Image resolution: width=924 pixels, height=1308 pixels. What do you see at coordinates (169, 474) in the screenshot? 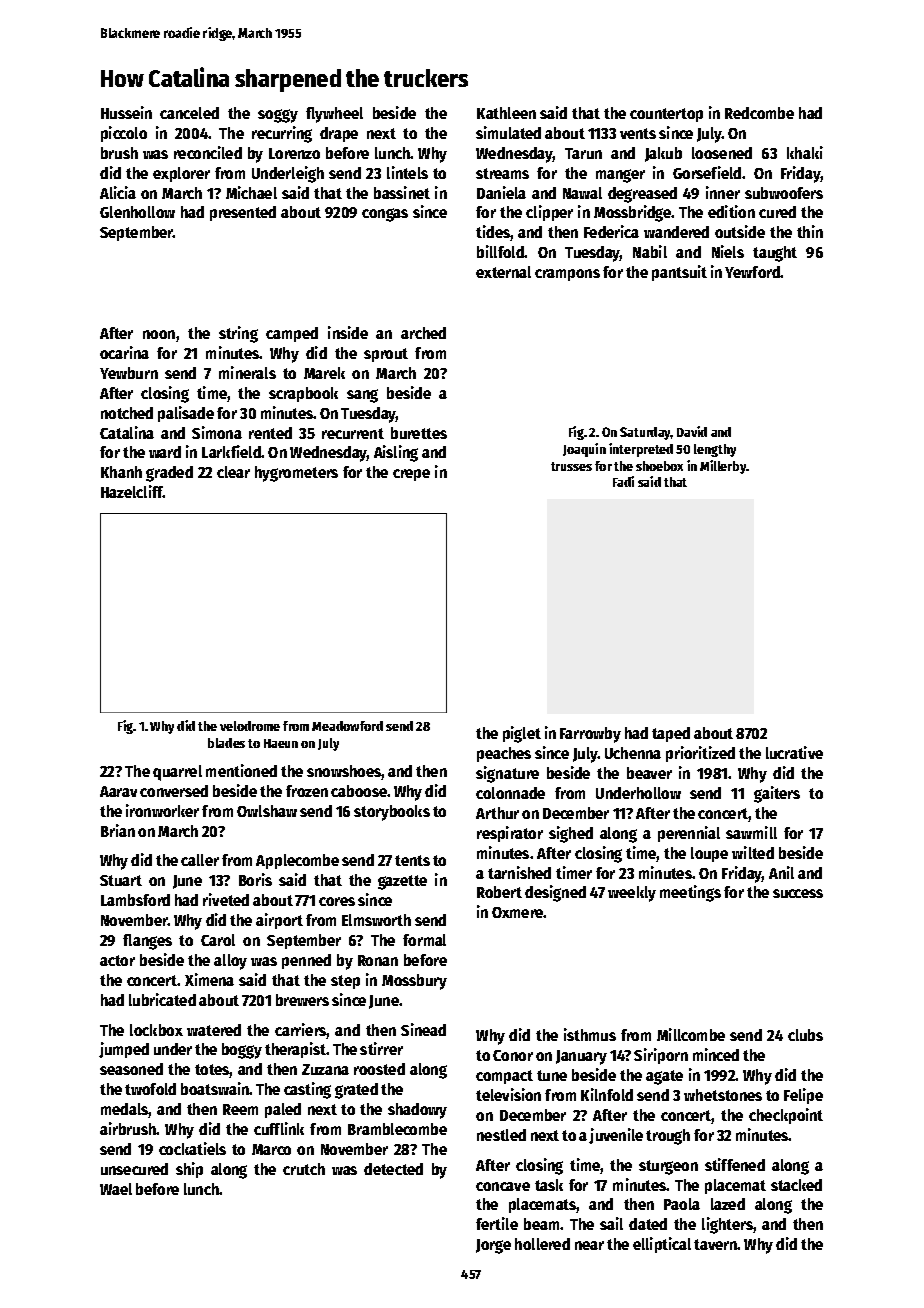
I see `graded` at bounding box center [169, 474].
